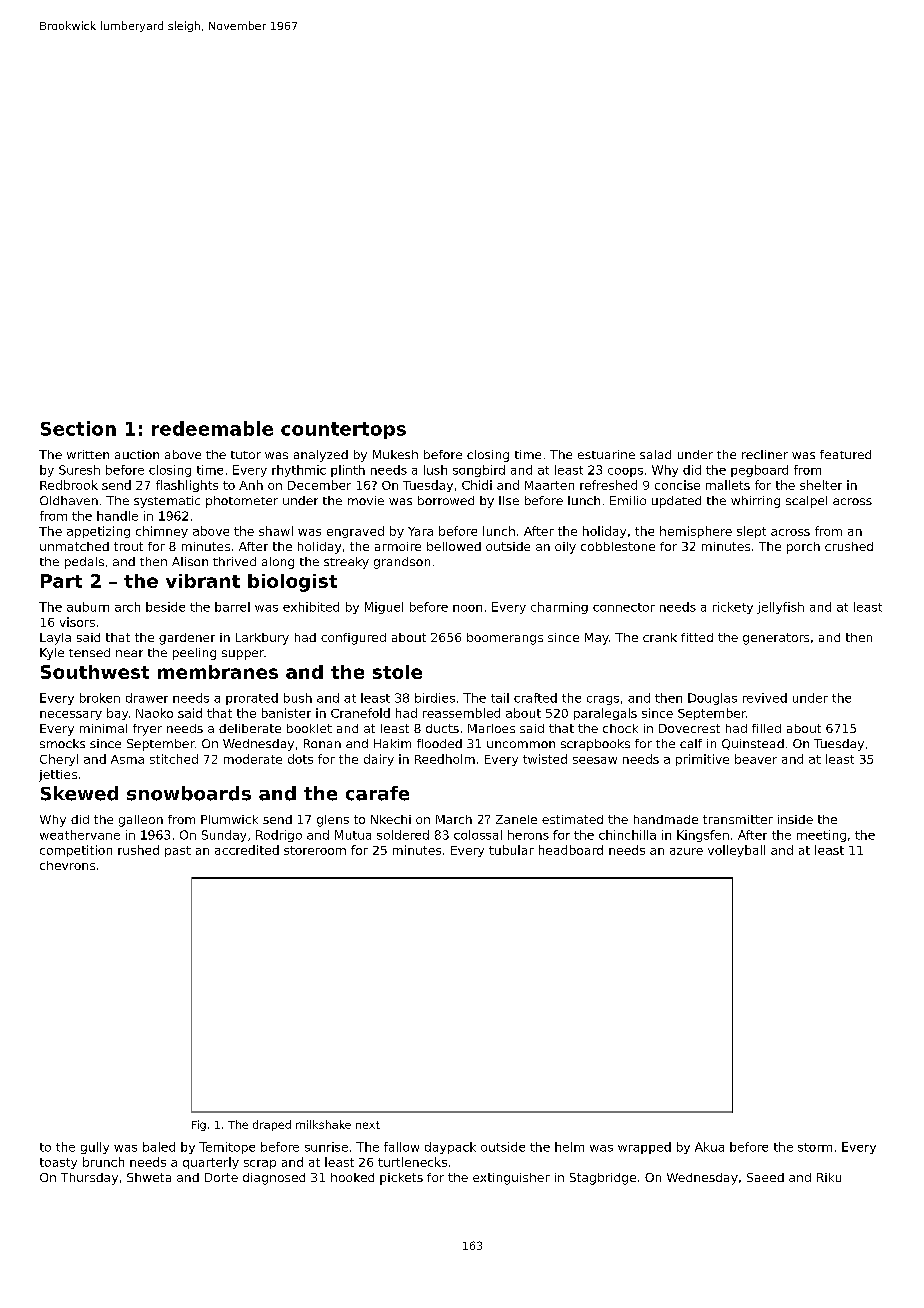 This screenshot has width=924, height=1308. I want to click on Dorte, so click(221, 1177).
